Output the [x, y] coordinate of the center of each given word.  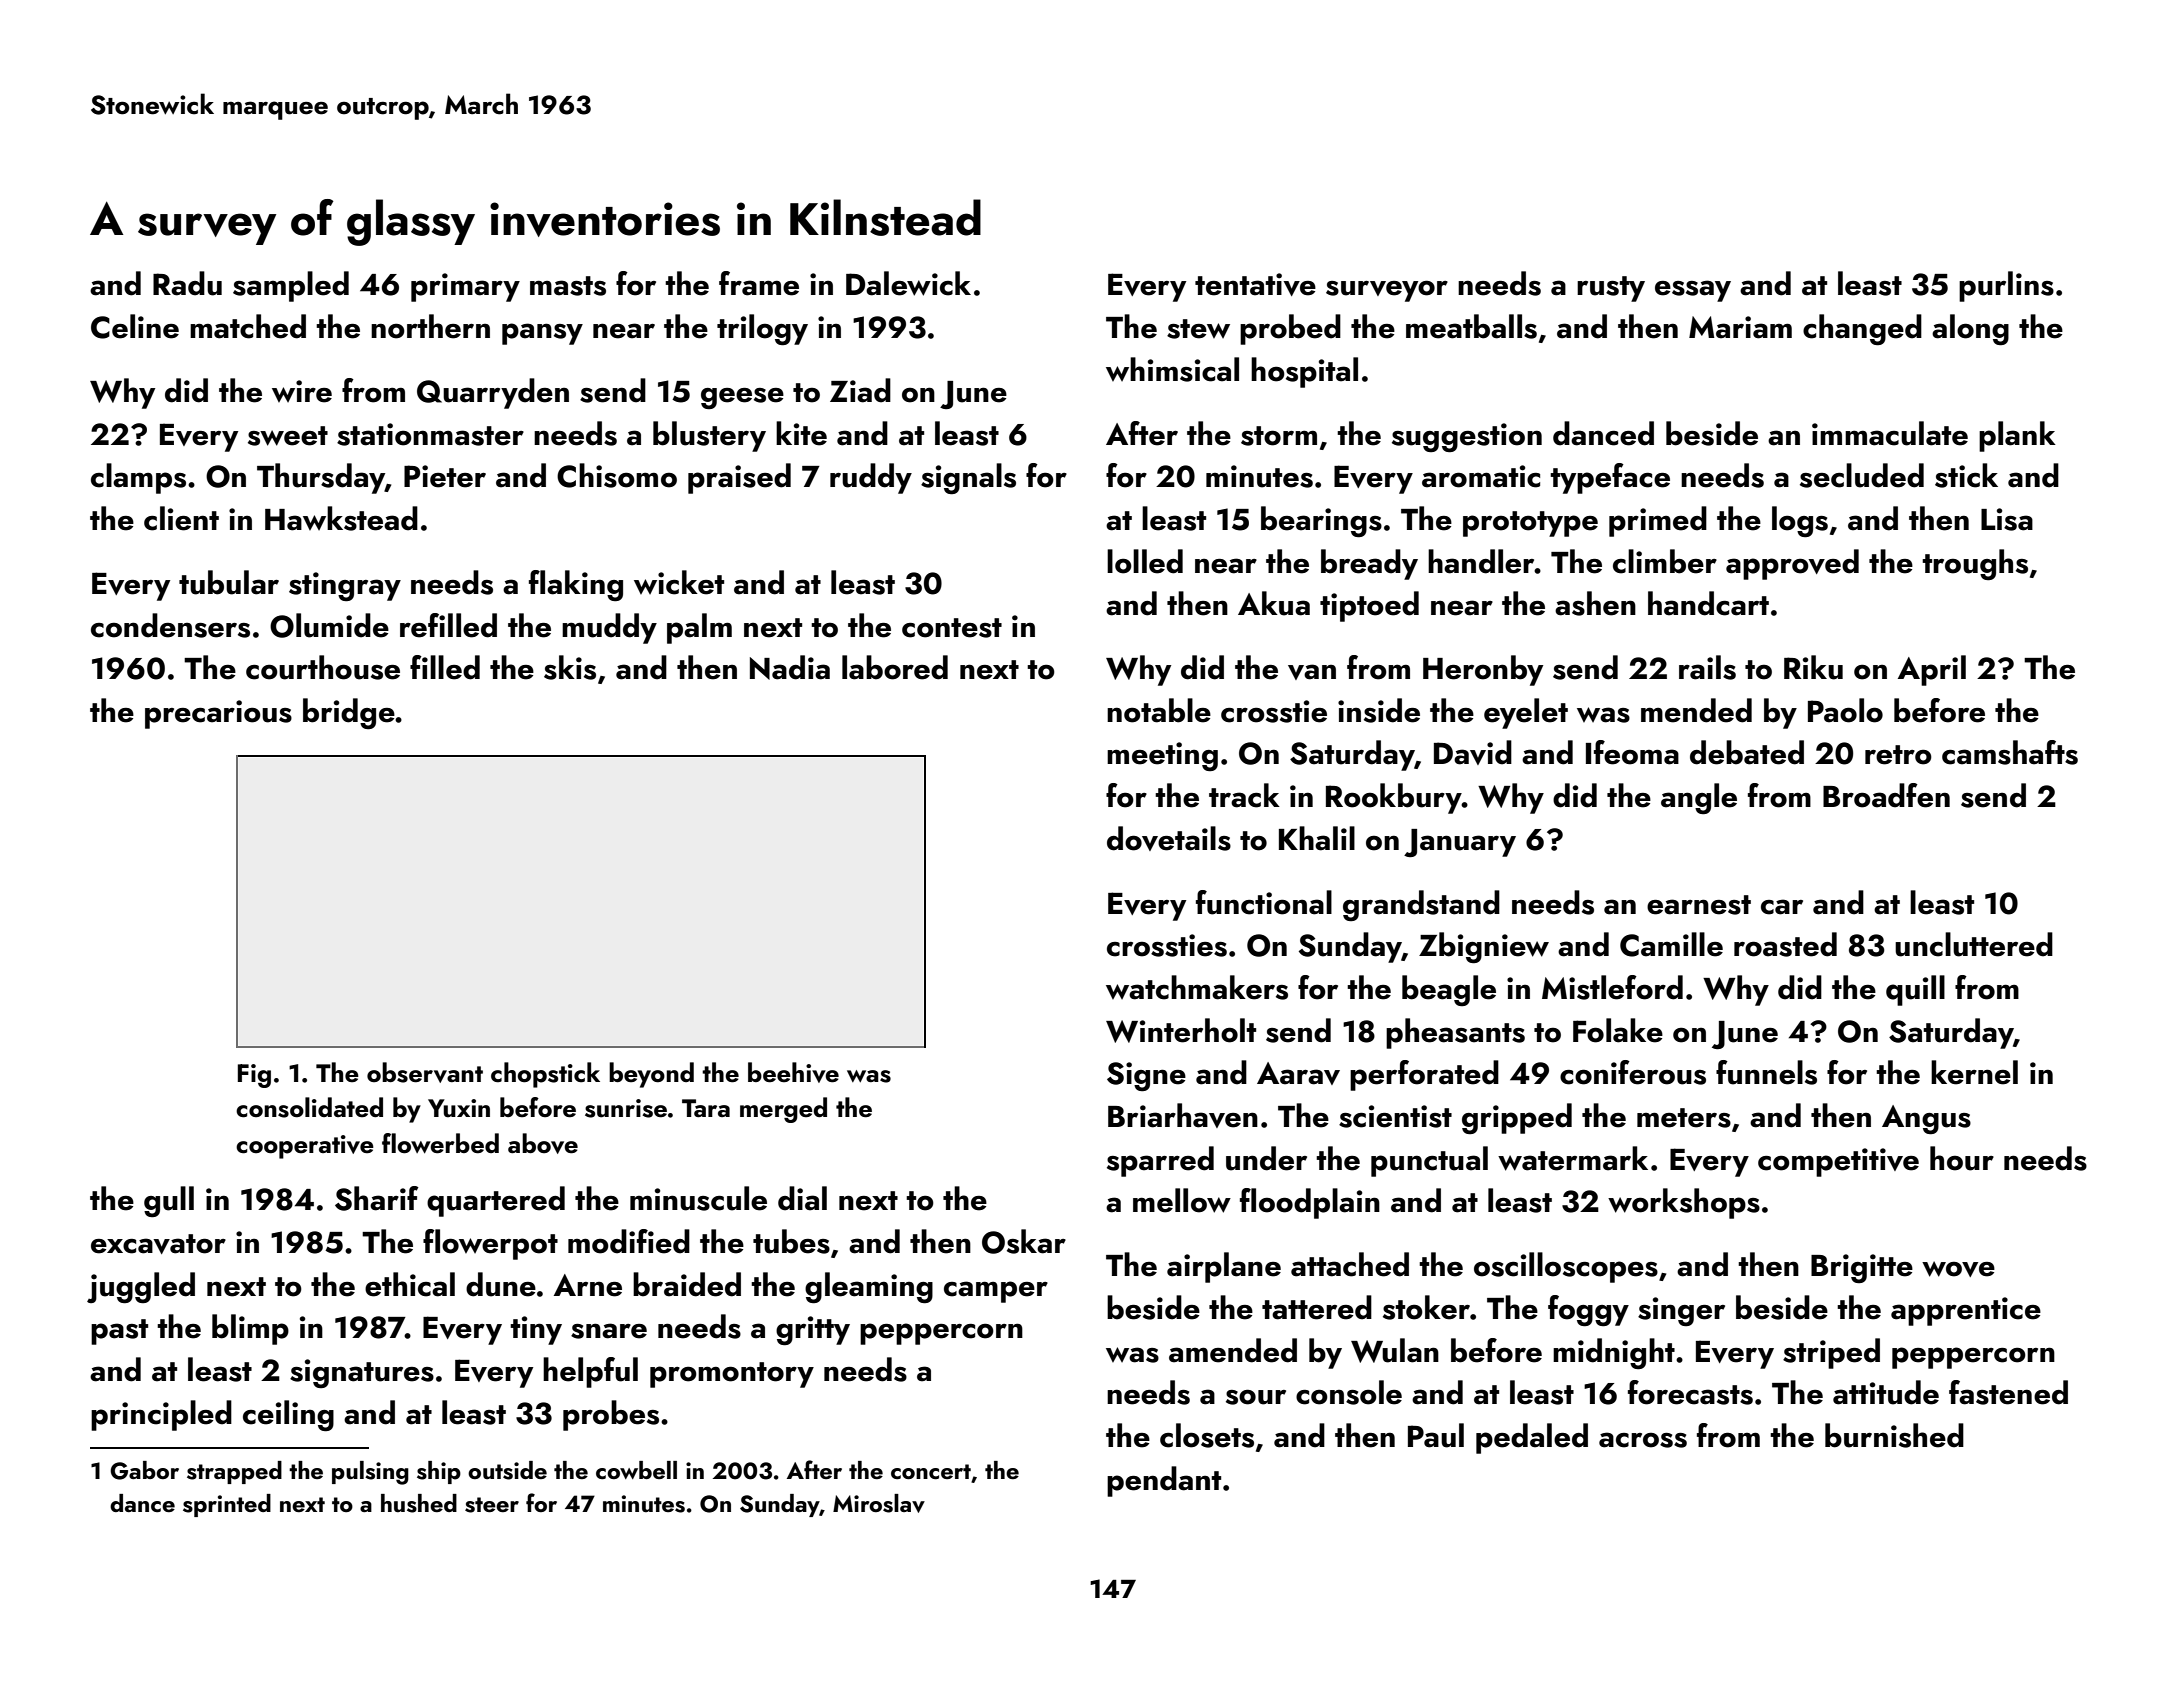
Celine [135, 326]
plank [2017, 436]
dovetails [1169, 838]
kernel [1974, 1072]
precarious [218, 714]
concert [931, 1472]
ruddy [871, 478]
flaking [576, 585]
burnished [1894, 1435]
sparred [1160, 1161]
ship [439, 1472]
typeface [1610, 478]
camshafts [2010, 752]
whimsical [1172, 369]
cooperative [305, 1147]
